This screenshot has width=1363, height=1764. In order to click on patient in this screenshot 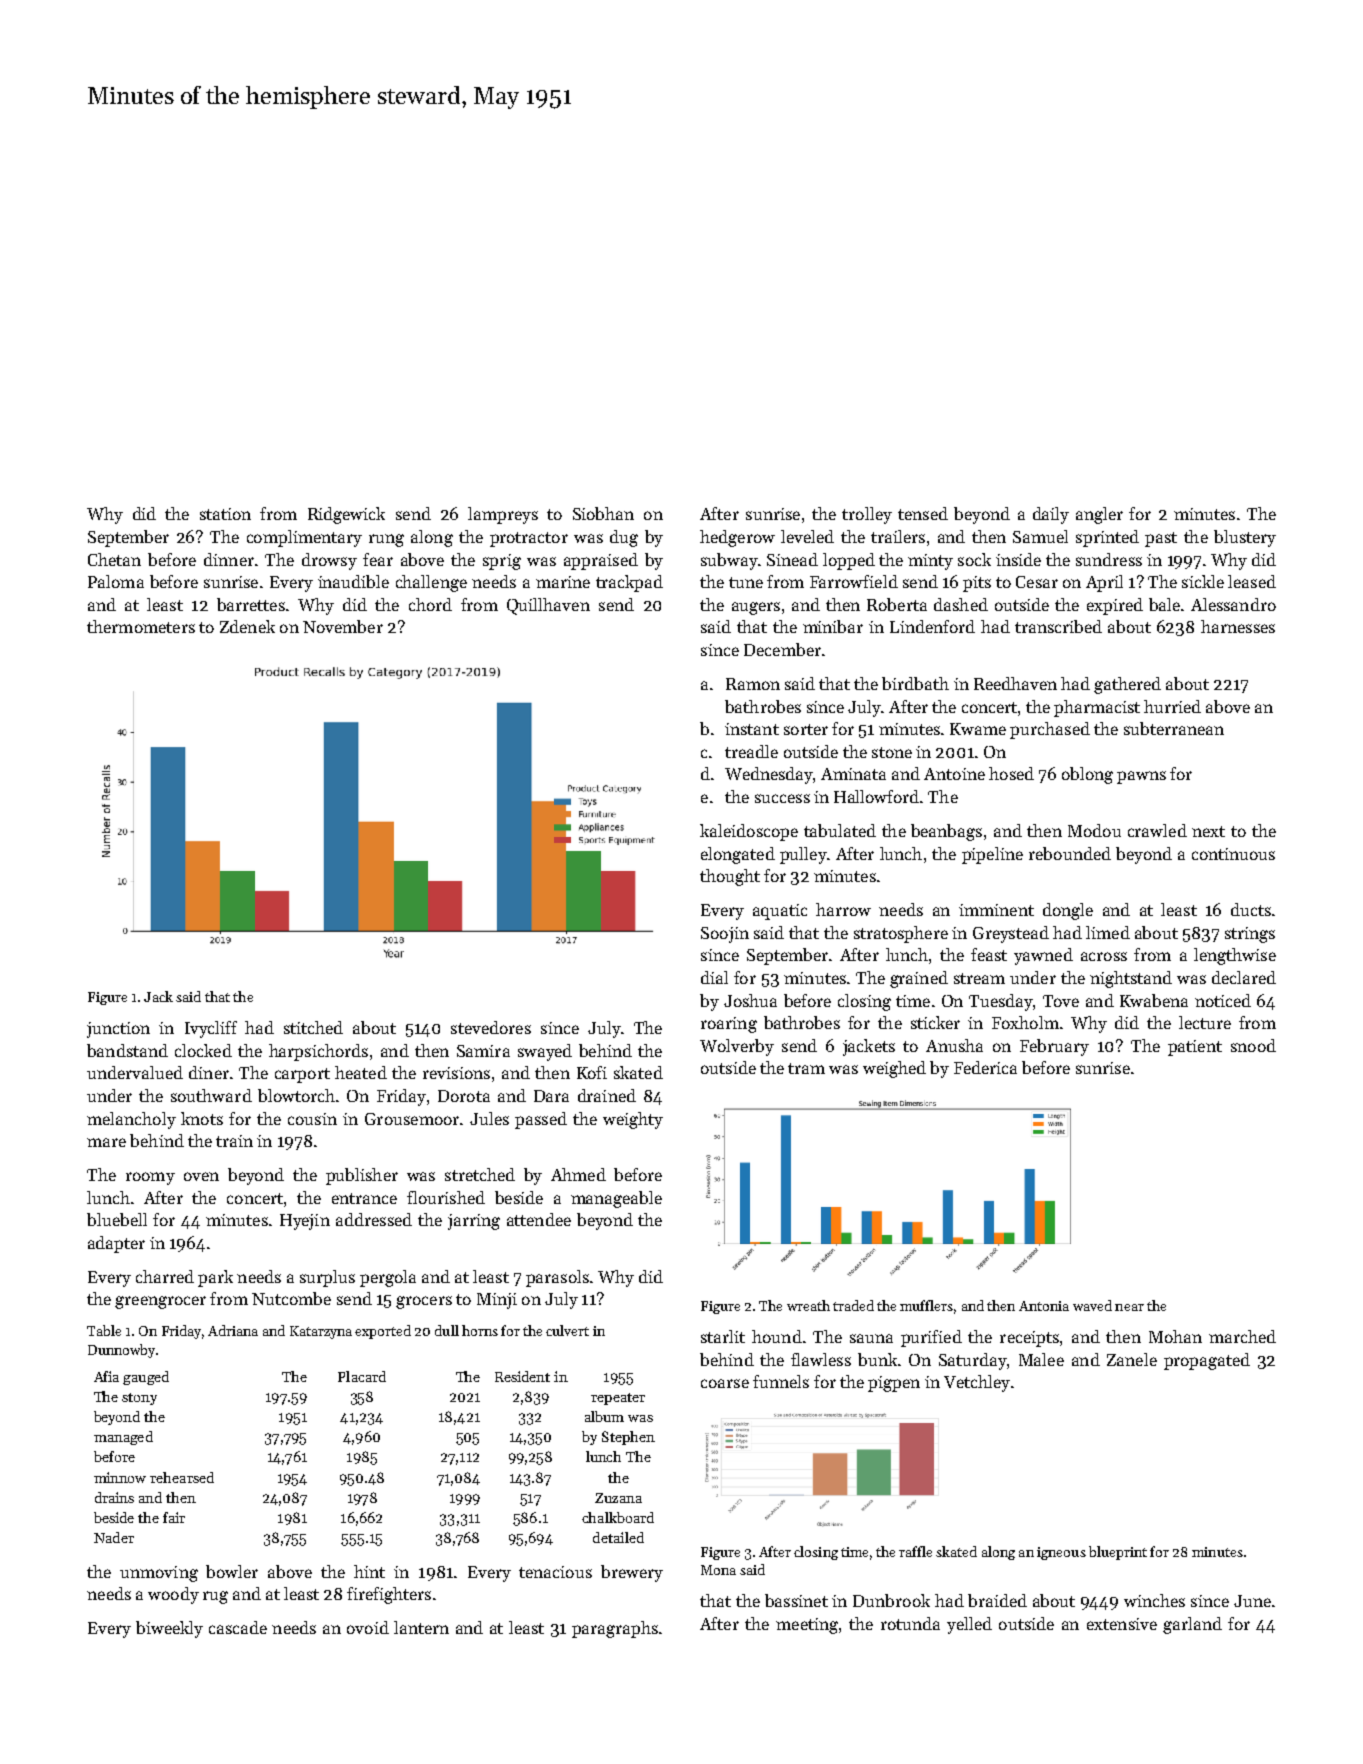, I will do `click(1195, 1048)`.
